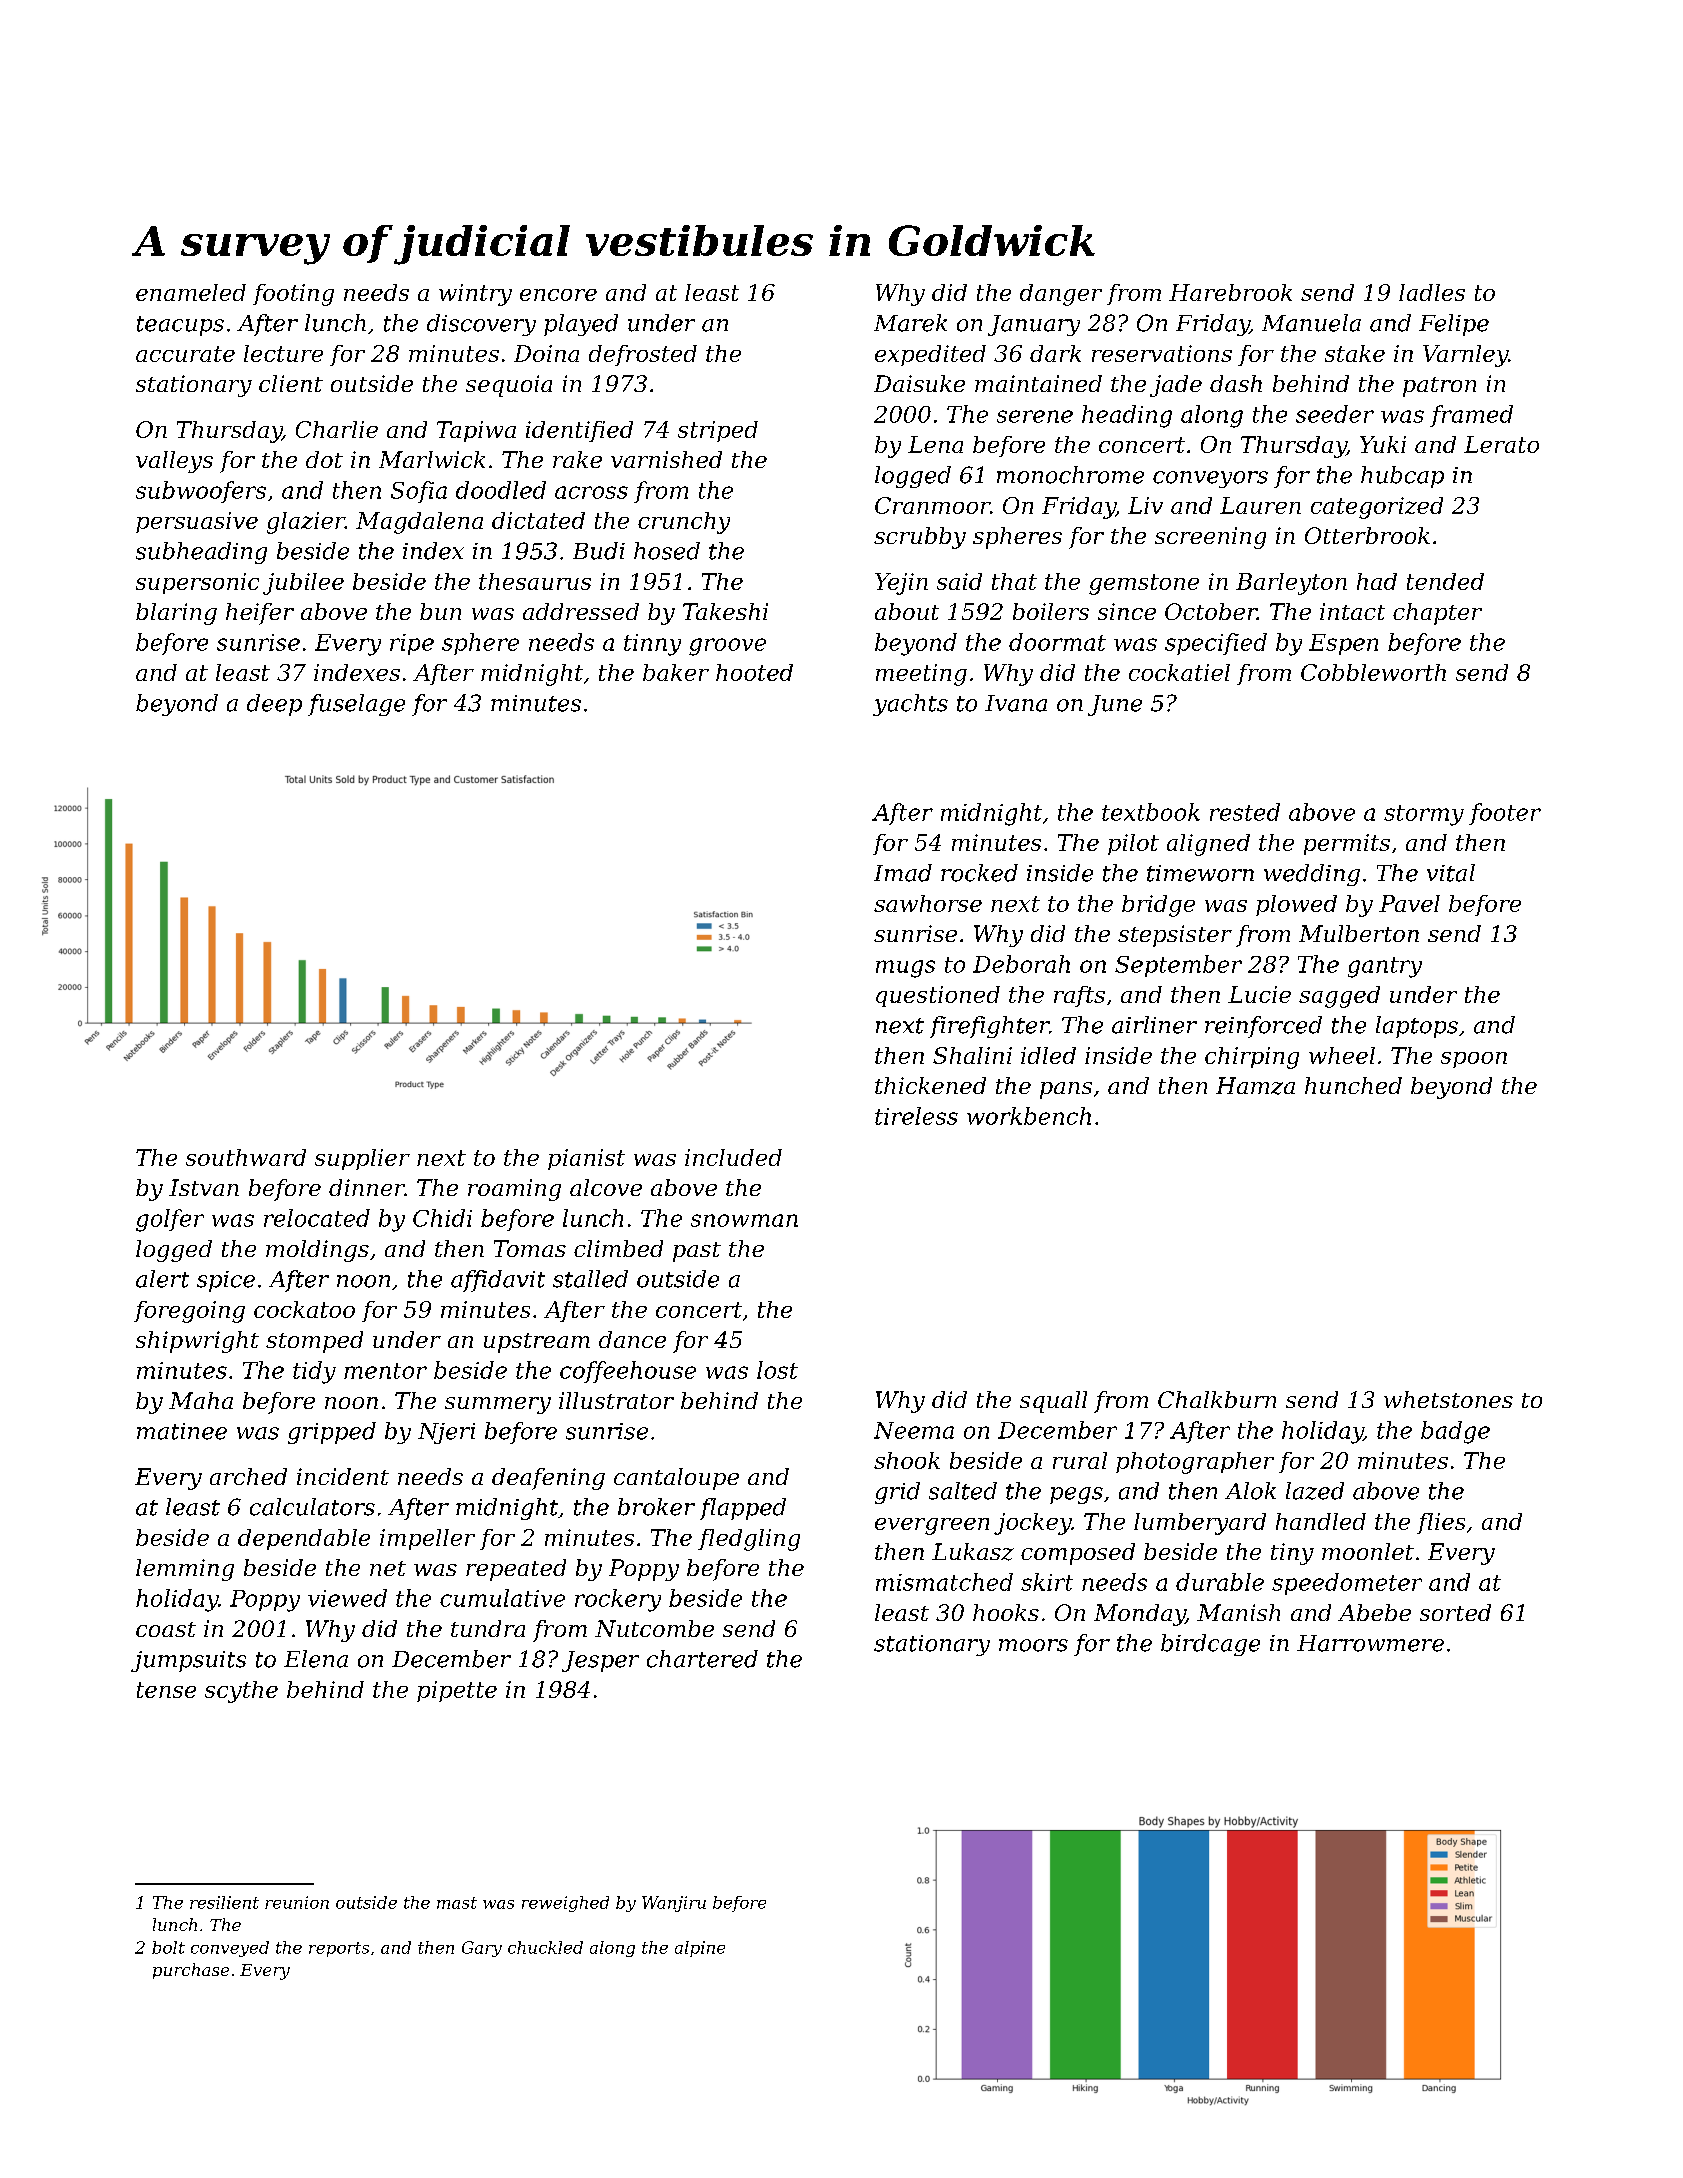 This screenshot has width=1683, height=2178. I want to click on resilient, so click(224, 1902).
